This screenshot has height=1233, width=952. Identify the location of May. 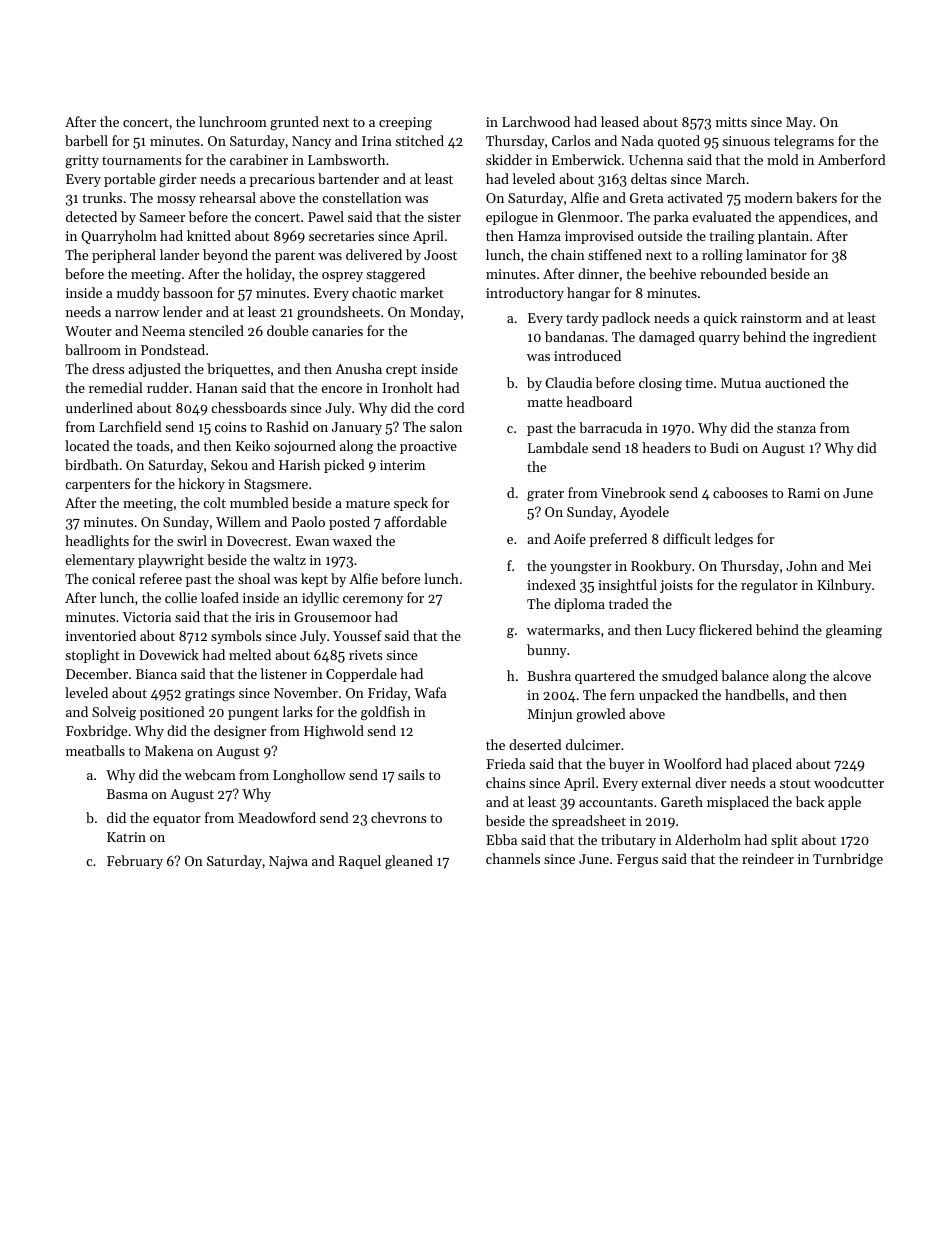
(799, 123).
